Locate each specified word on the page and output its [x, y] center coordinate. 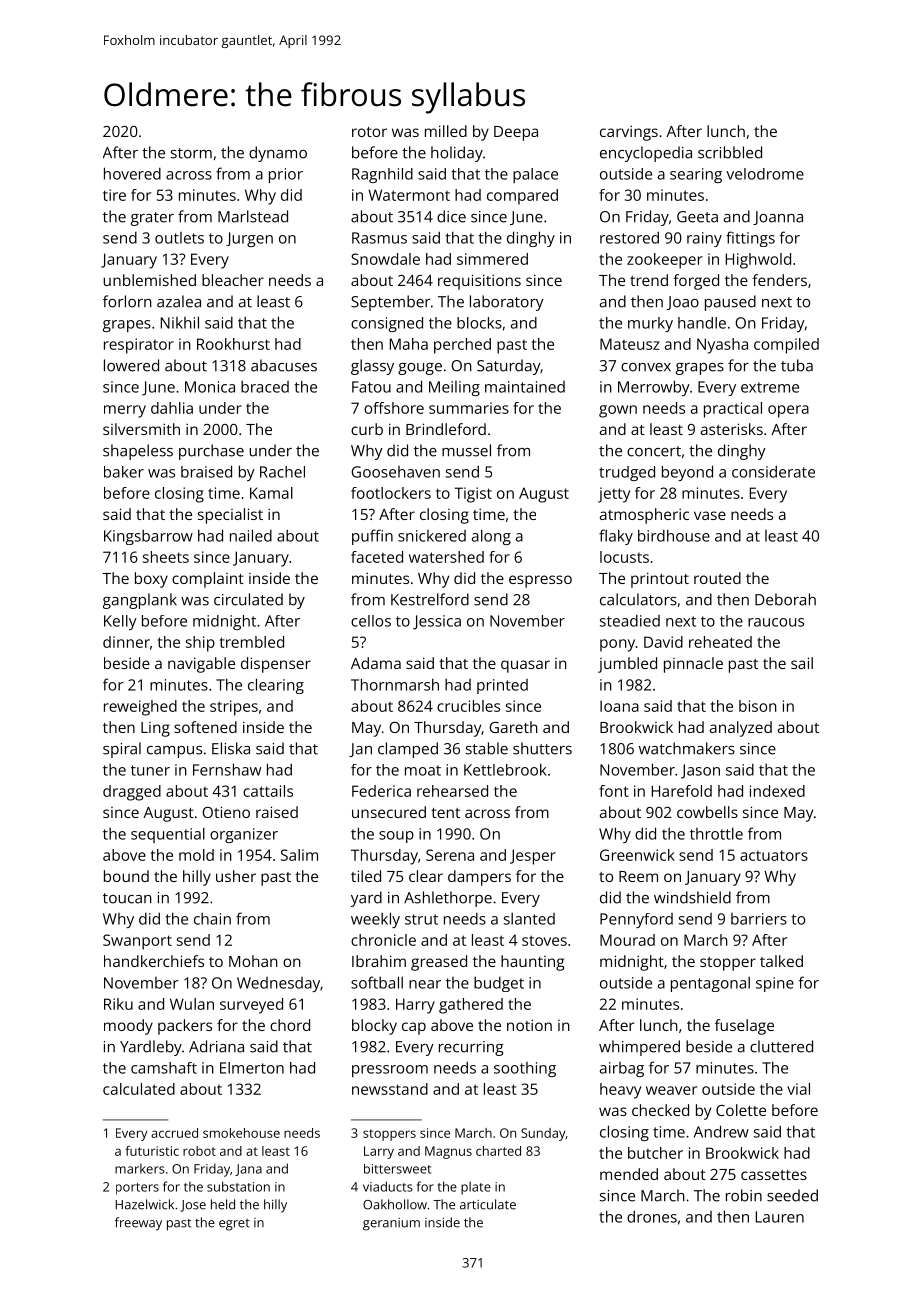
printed [502, 686]
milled [446, 131]
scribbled [730, 152]
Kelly [120, 622]
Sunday [543, 1134]
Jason [700, 771]
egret [234, 1225]
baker [124, 472]
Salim [299, 855]
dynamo [278, 154]
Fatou [371, 387]
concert [654, 451]
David [663, 642]
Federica [381, 791]
